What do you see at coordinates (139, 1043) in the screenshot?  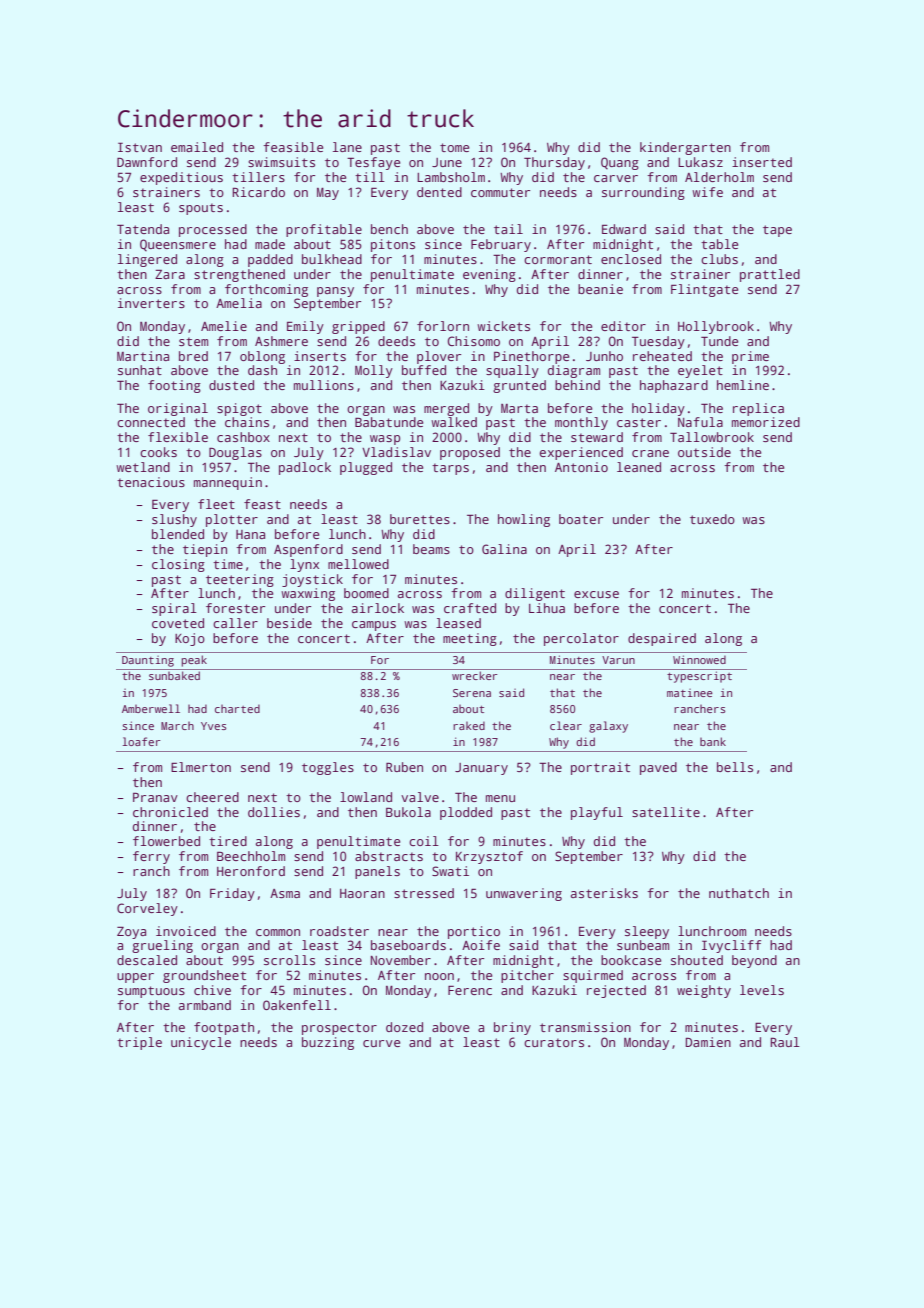 I see `triple` at bounding box center [139, 1043].
